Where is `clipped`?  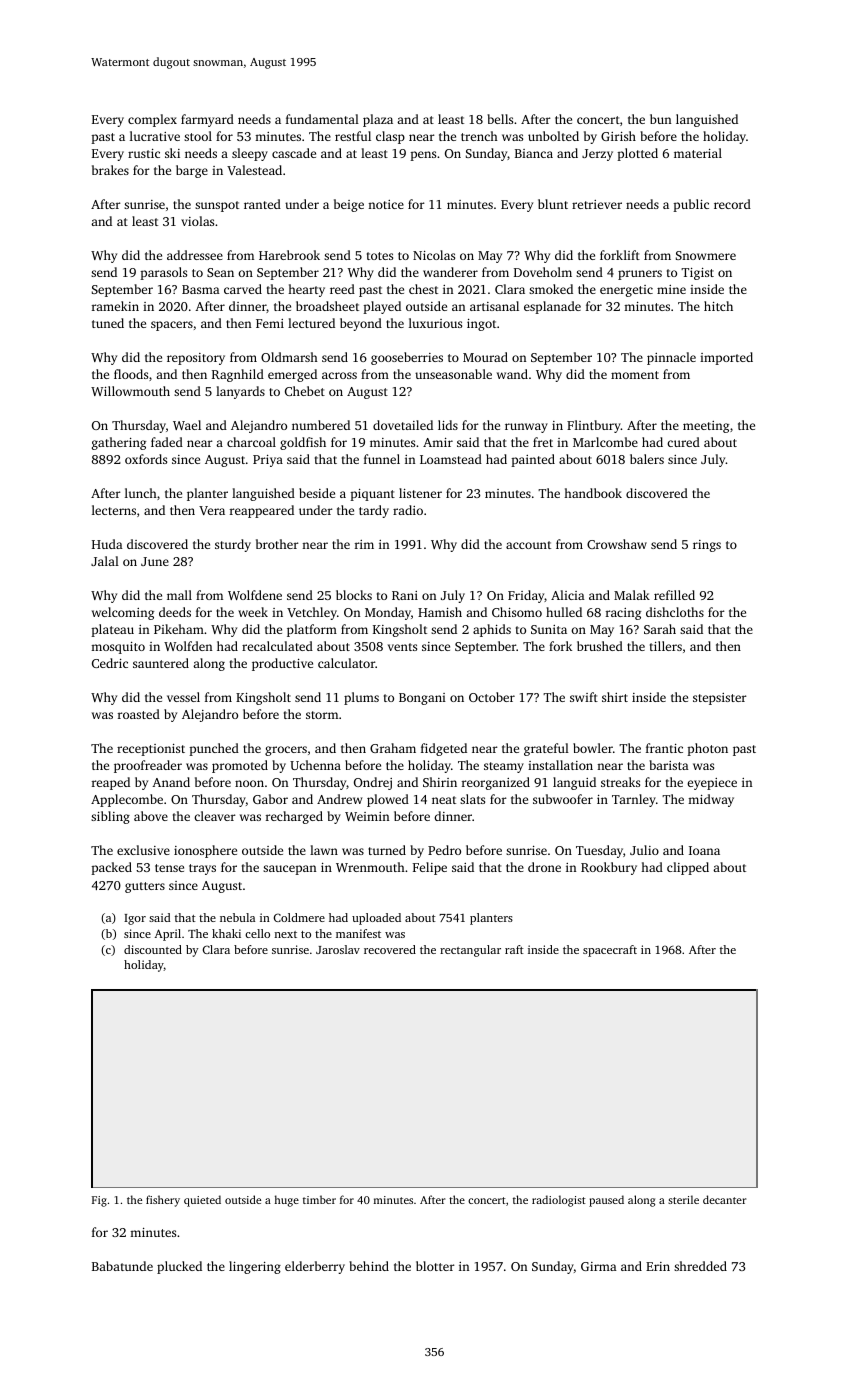
clipped is located at coordinates (688, 868).
